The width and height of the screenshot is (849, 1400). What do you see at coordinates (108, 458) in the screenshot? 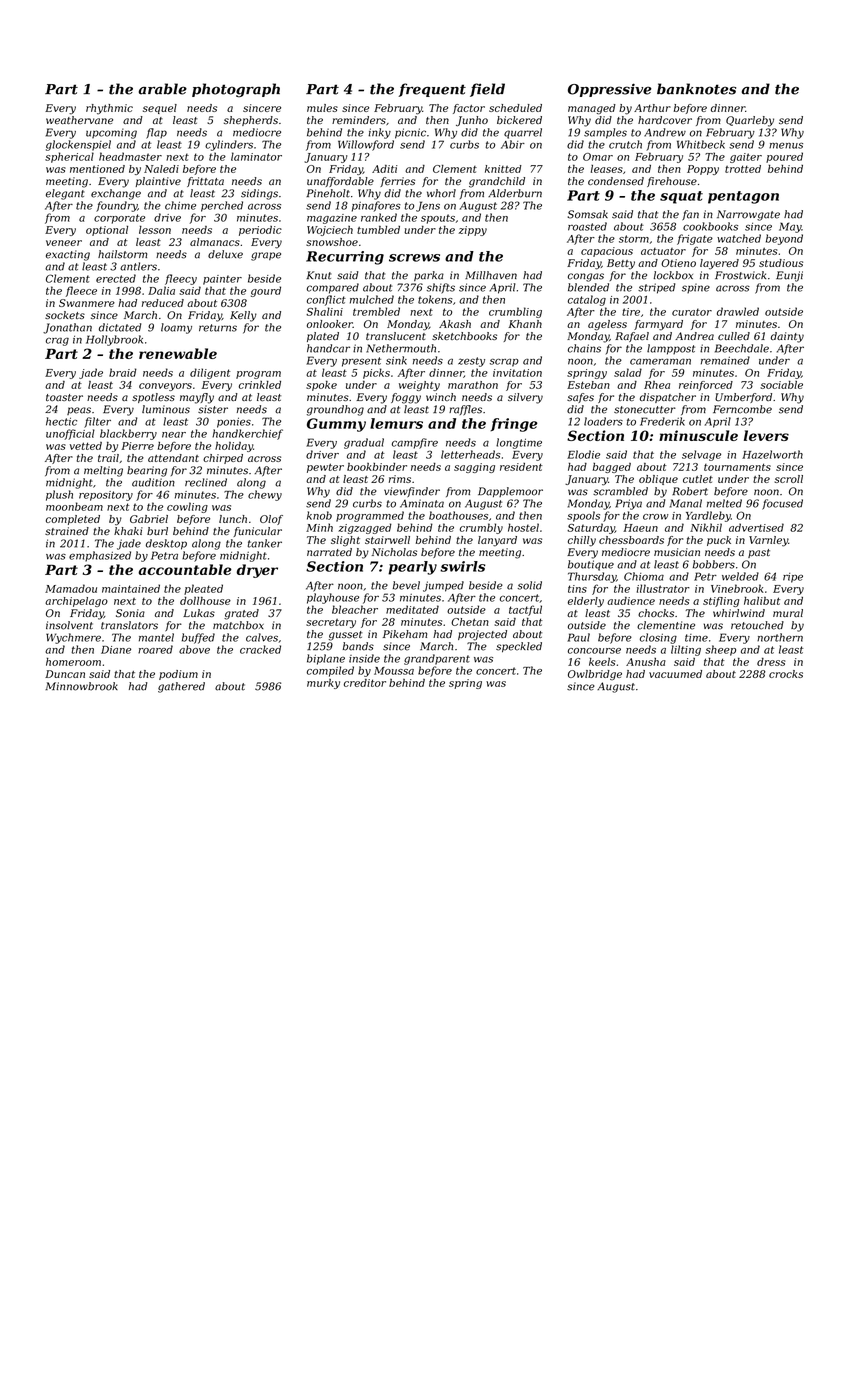
I see `trail` at bounding box center [108, 458].
